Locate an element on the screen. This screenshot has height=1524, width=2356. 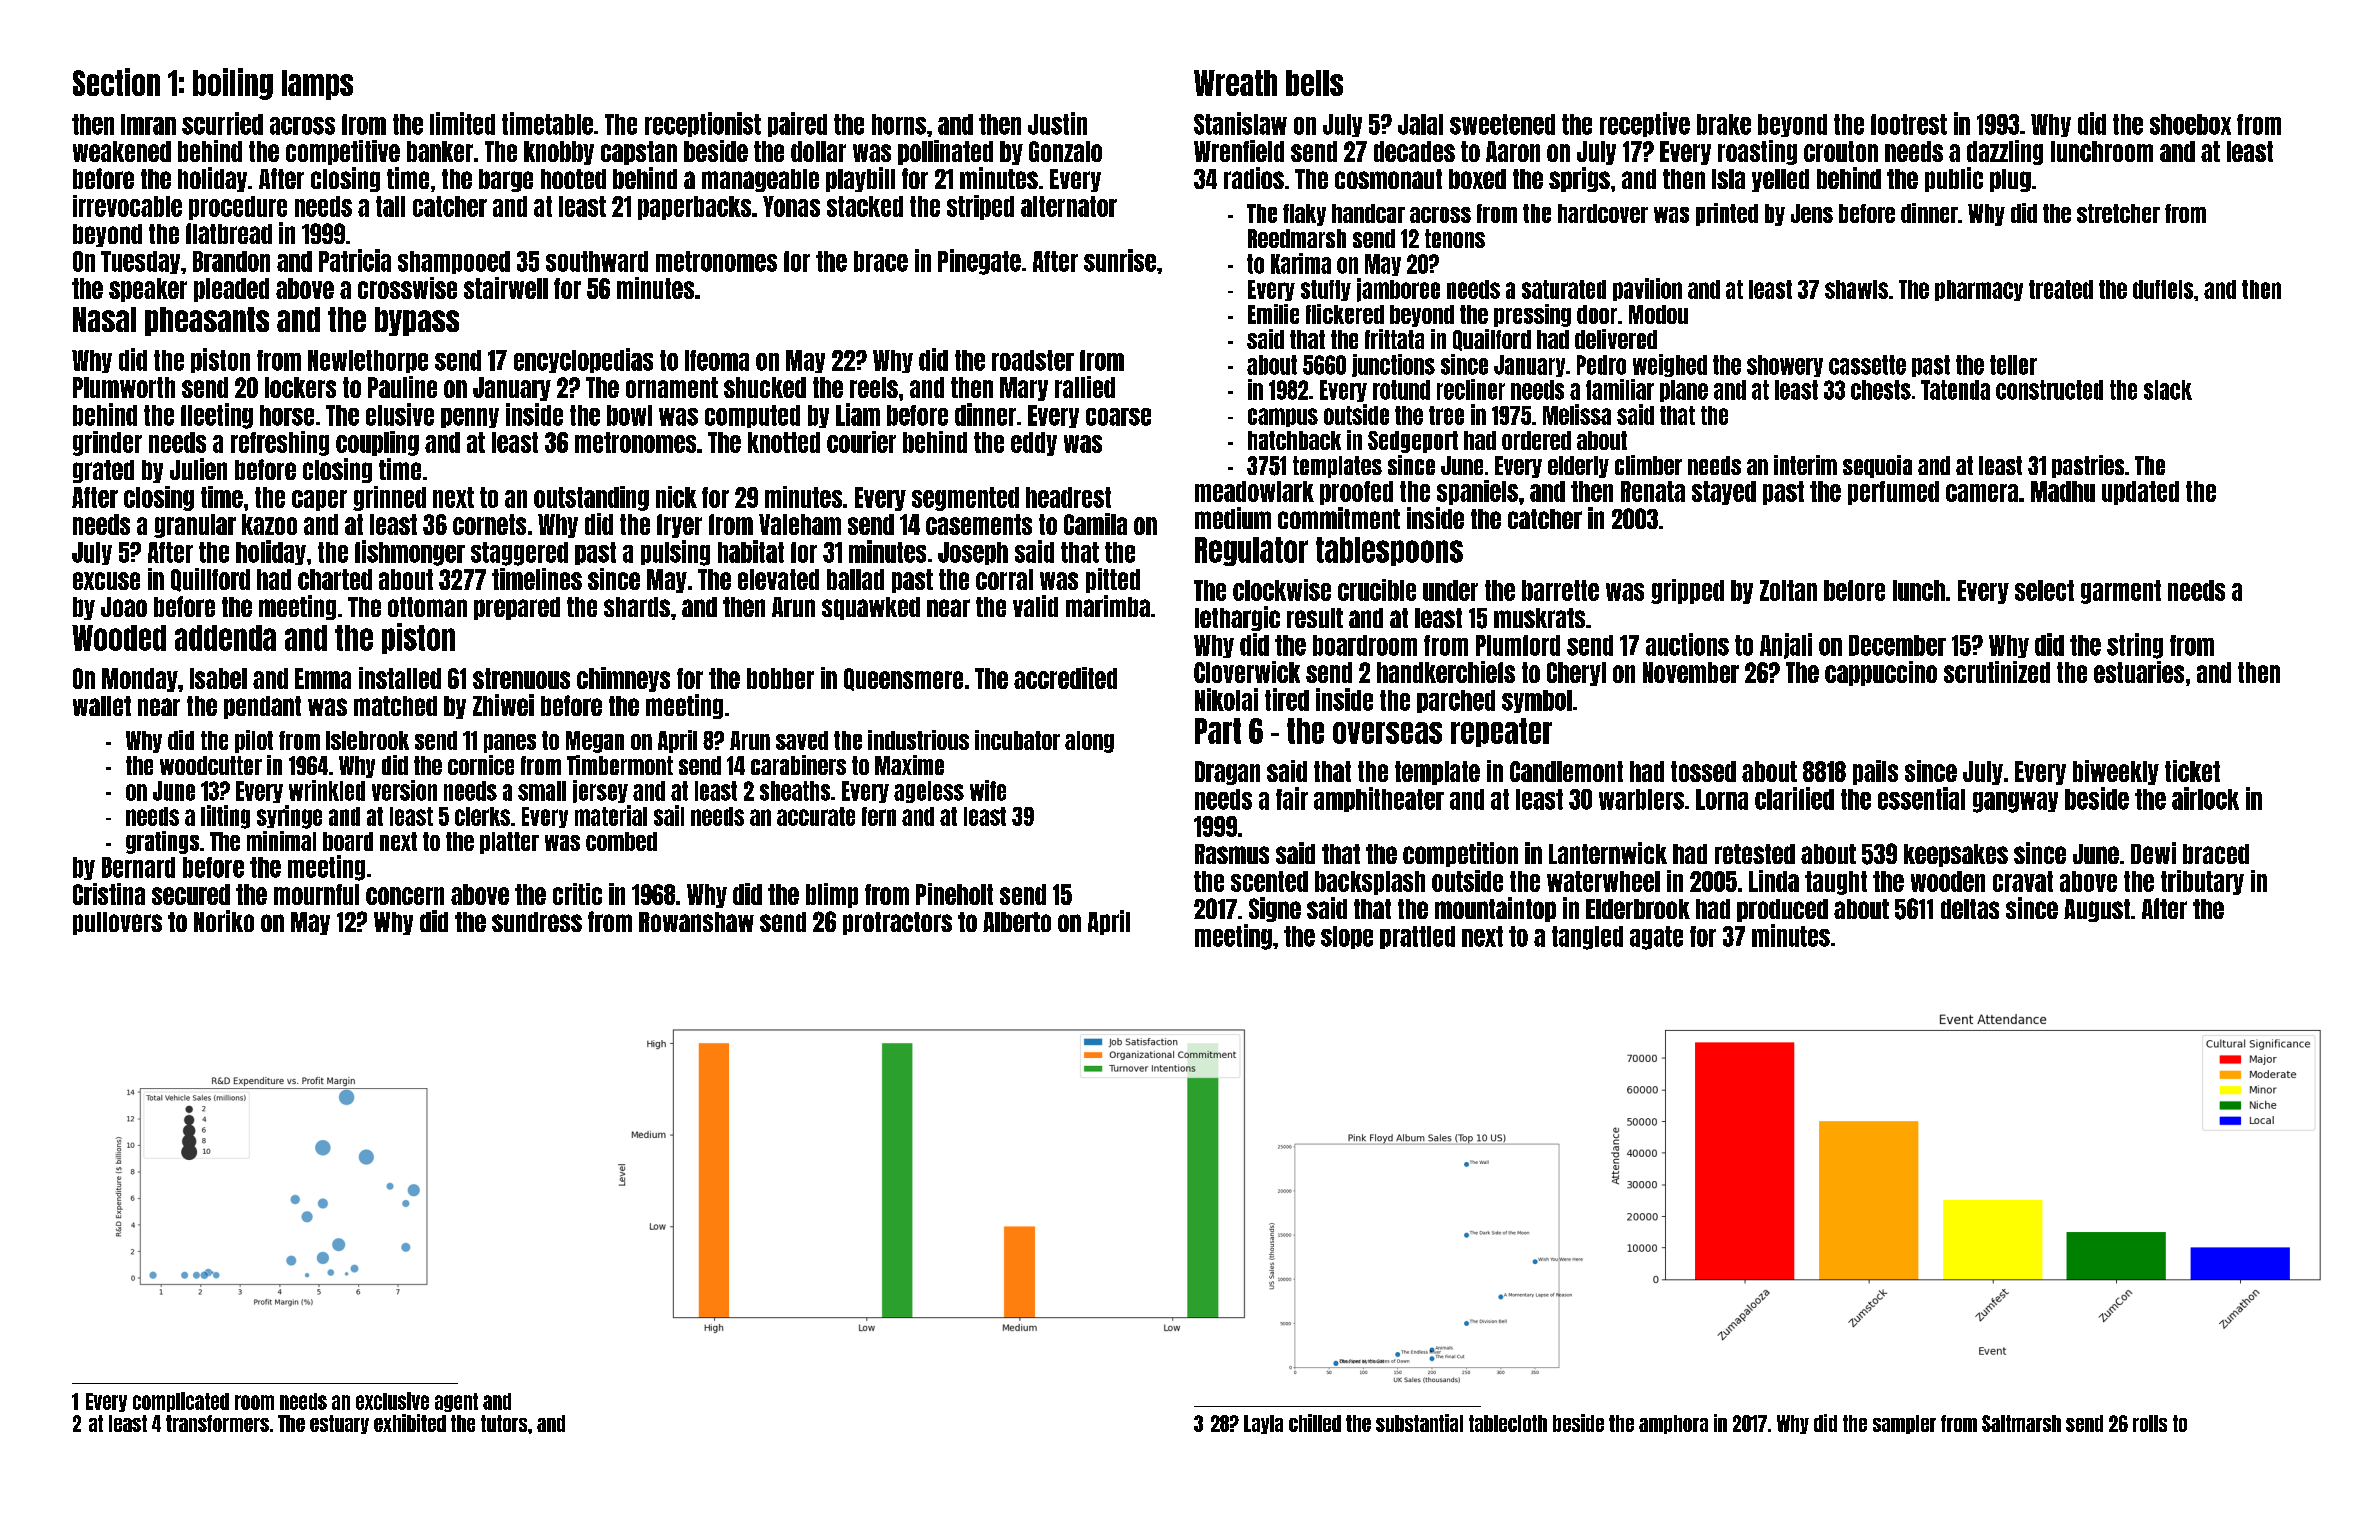
chilled is located at coordinates (1315, 1423).
